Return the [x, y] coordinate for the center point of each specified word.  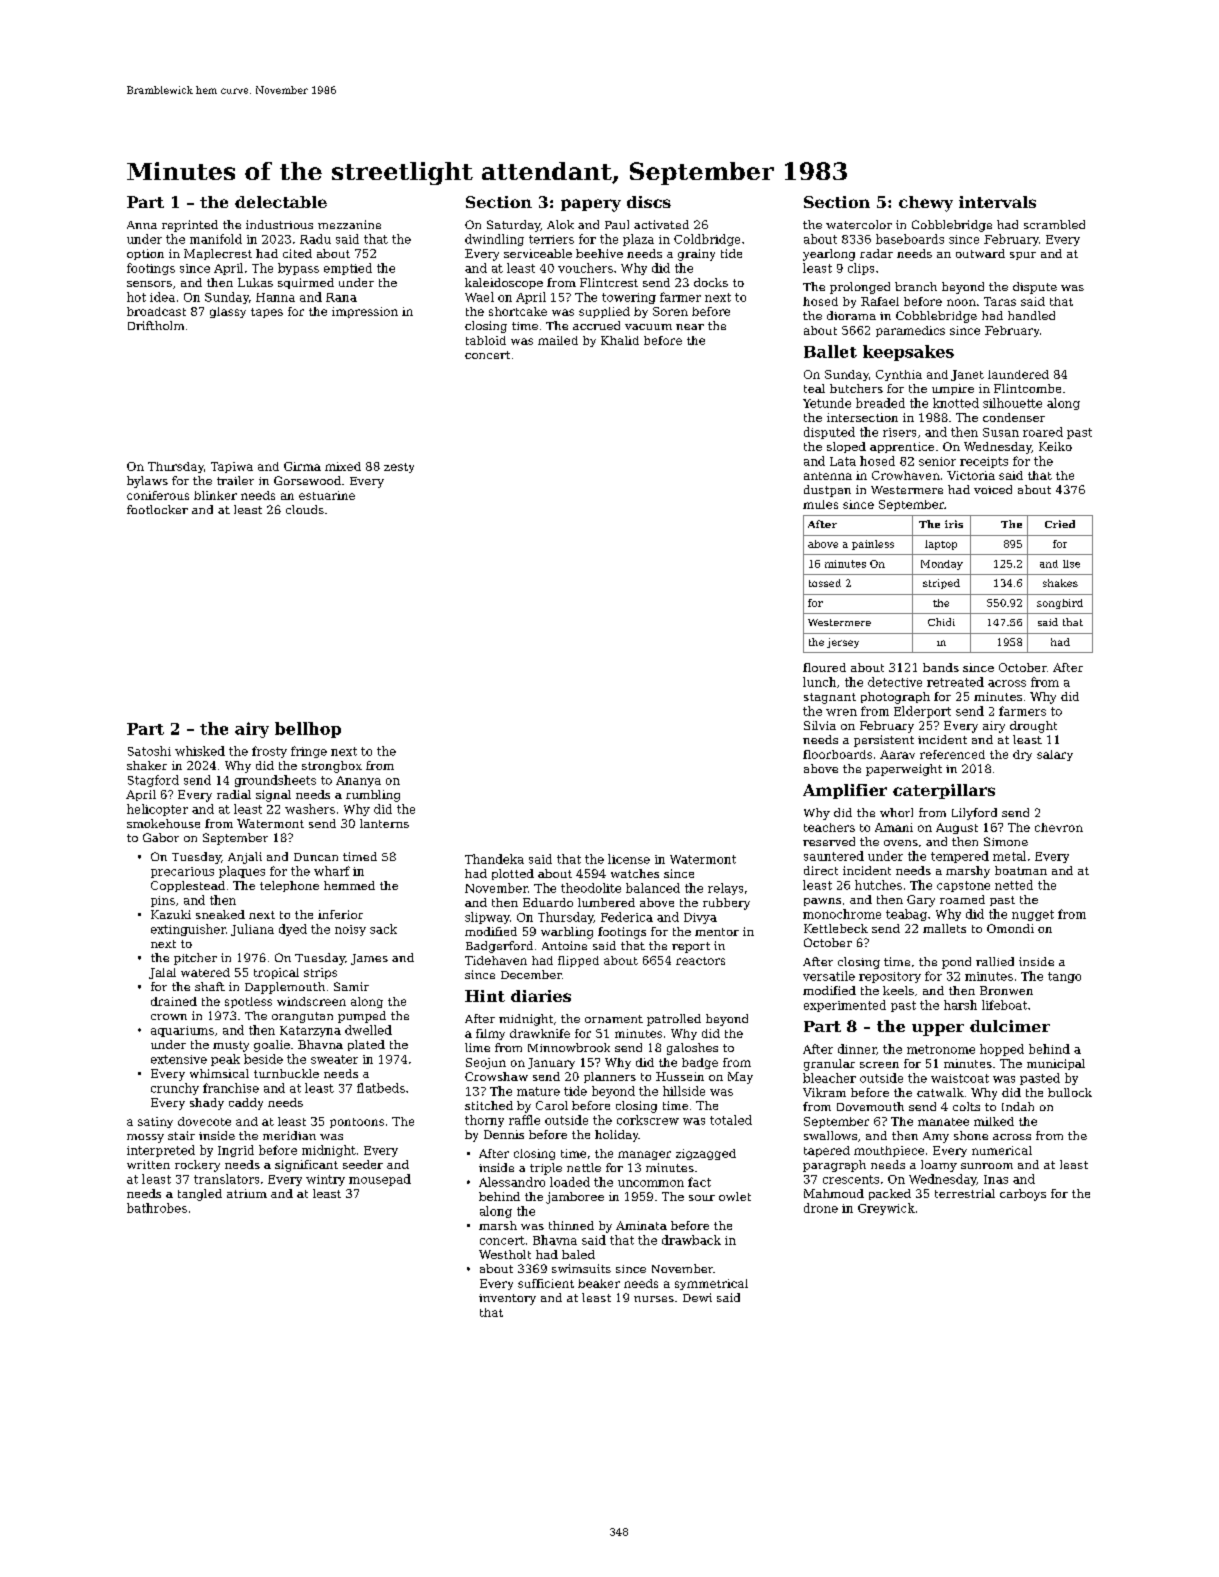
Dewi [697, 1297]
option [145, 254]
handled [1031, 315]
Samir [351, 986]
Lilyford [974, 814]
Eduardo [548, 902]
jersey [843, 643]
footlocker [157, 509]
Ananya [358, 781]
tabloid [486, 340]
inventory [507, 1299]
